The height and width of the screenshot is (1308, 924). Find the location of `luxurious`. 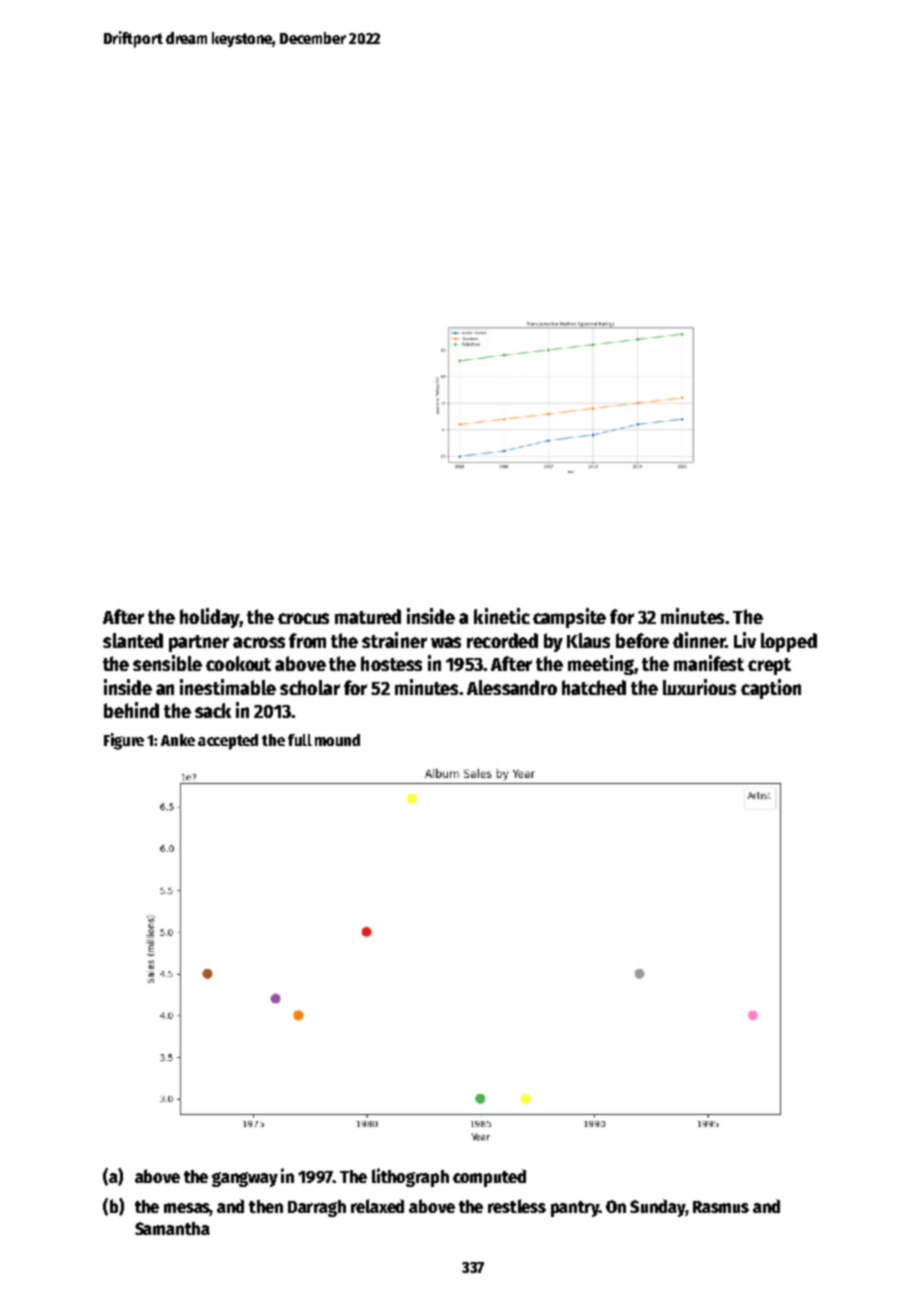

luxurious is located at coordinates (699, 687).
